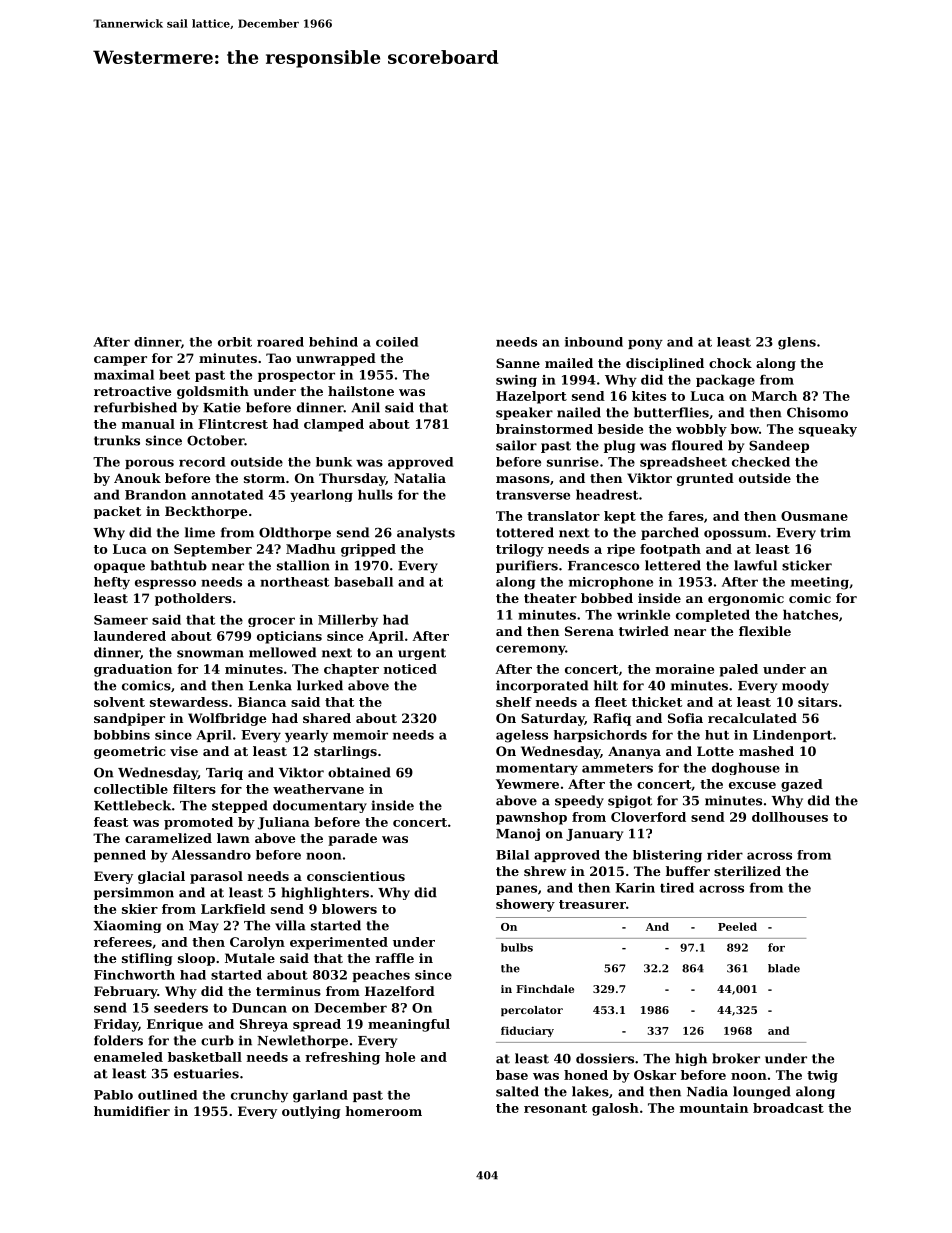 The width and height of the screenshot is (952, 1233). Describe the element at coordinates (257, 943) in the screenshot. I see `Carolyn` at that location.
